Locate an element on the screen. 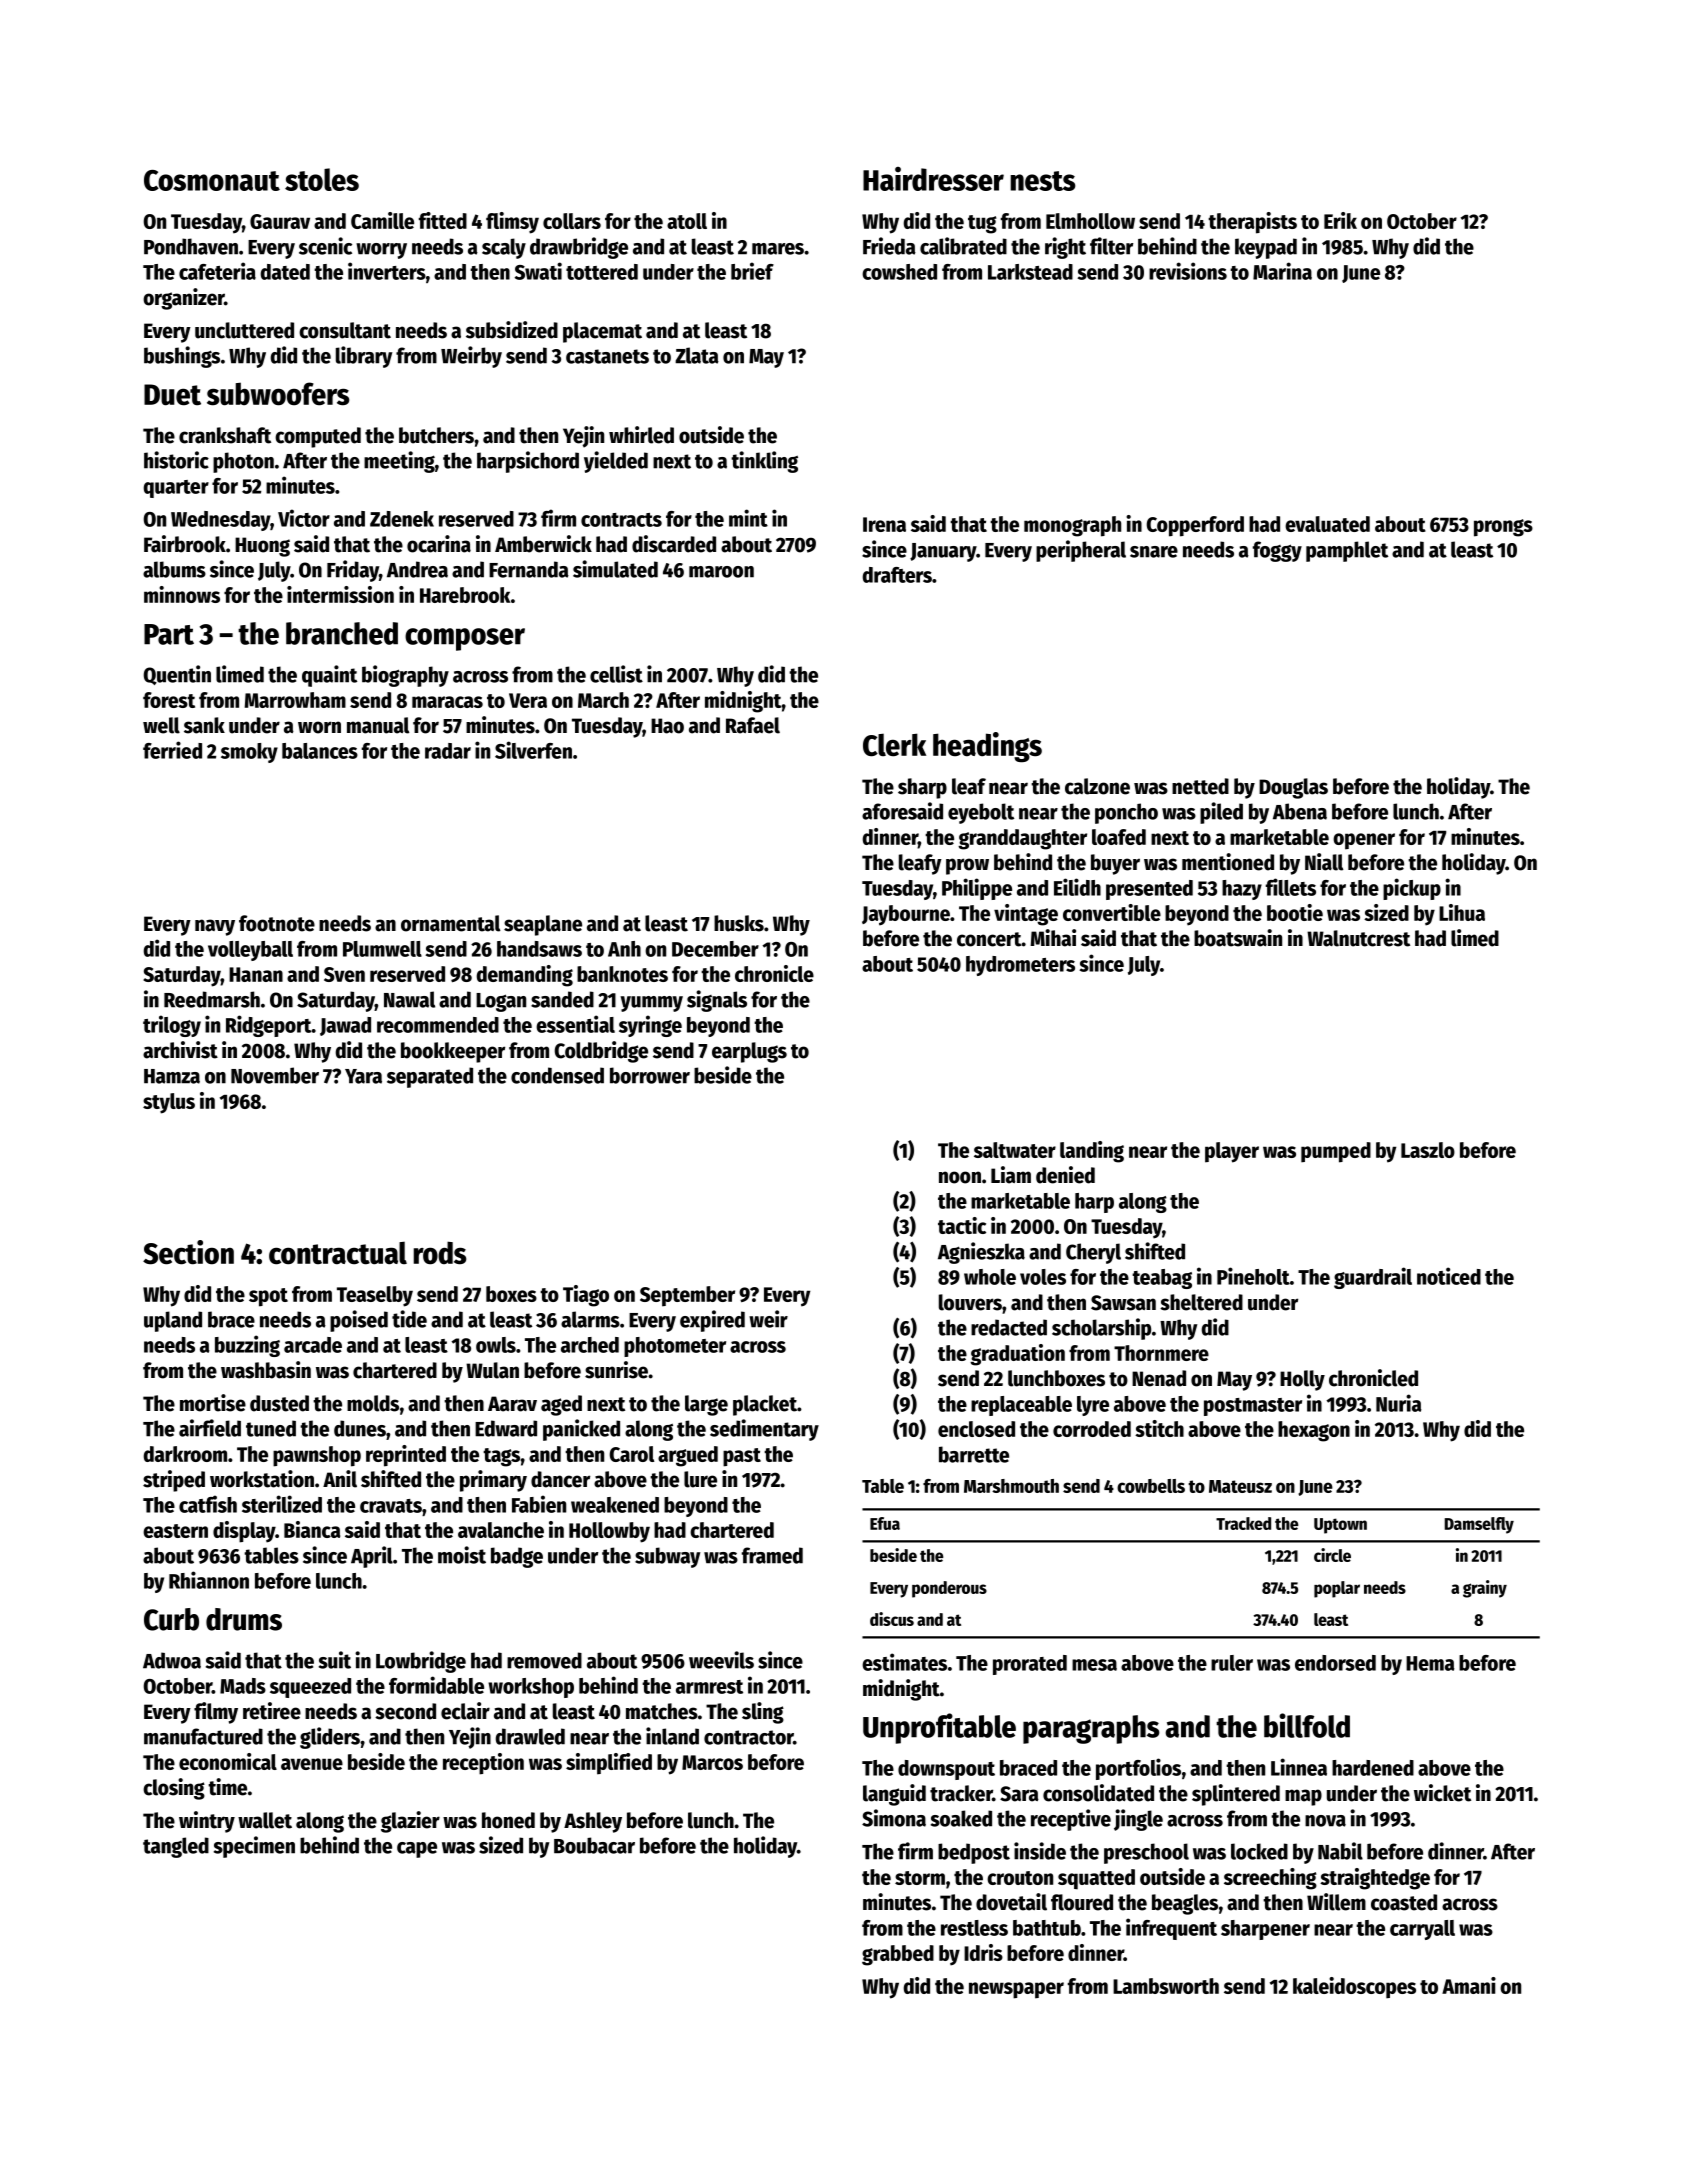  honed is located at coordinates (508, 1820).
